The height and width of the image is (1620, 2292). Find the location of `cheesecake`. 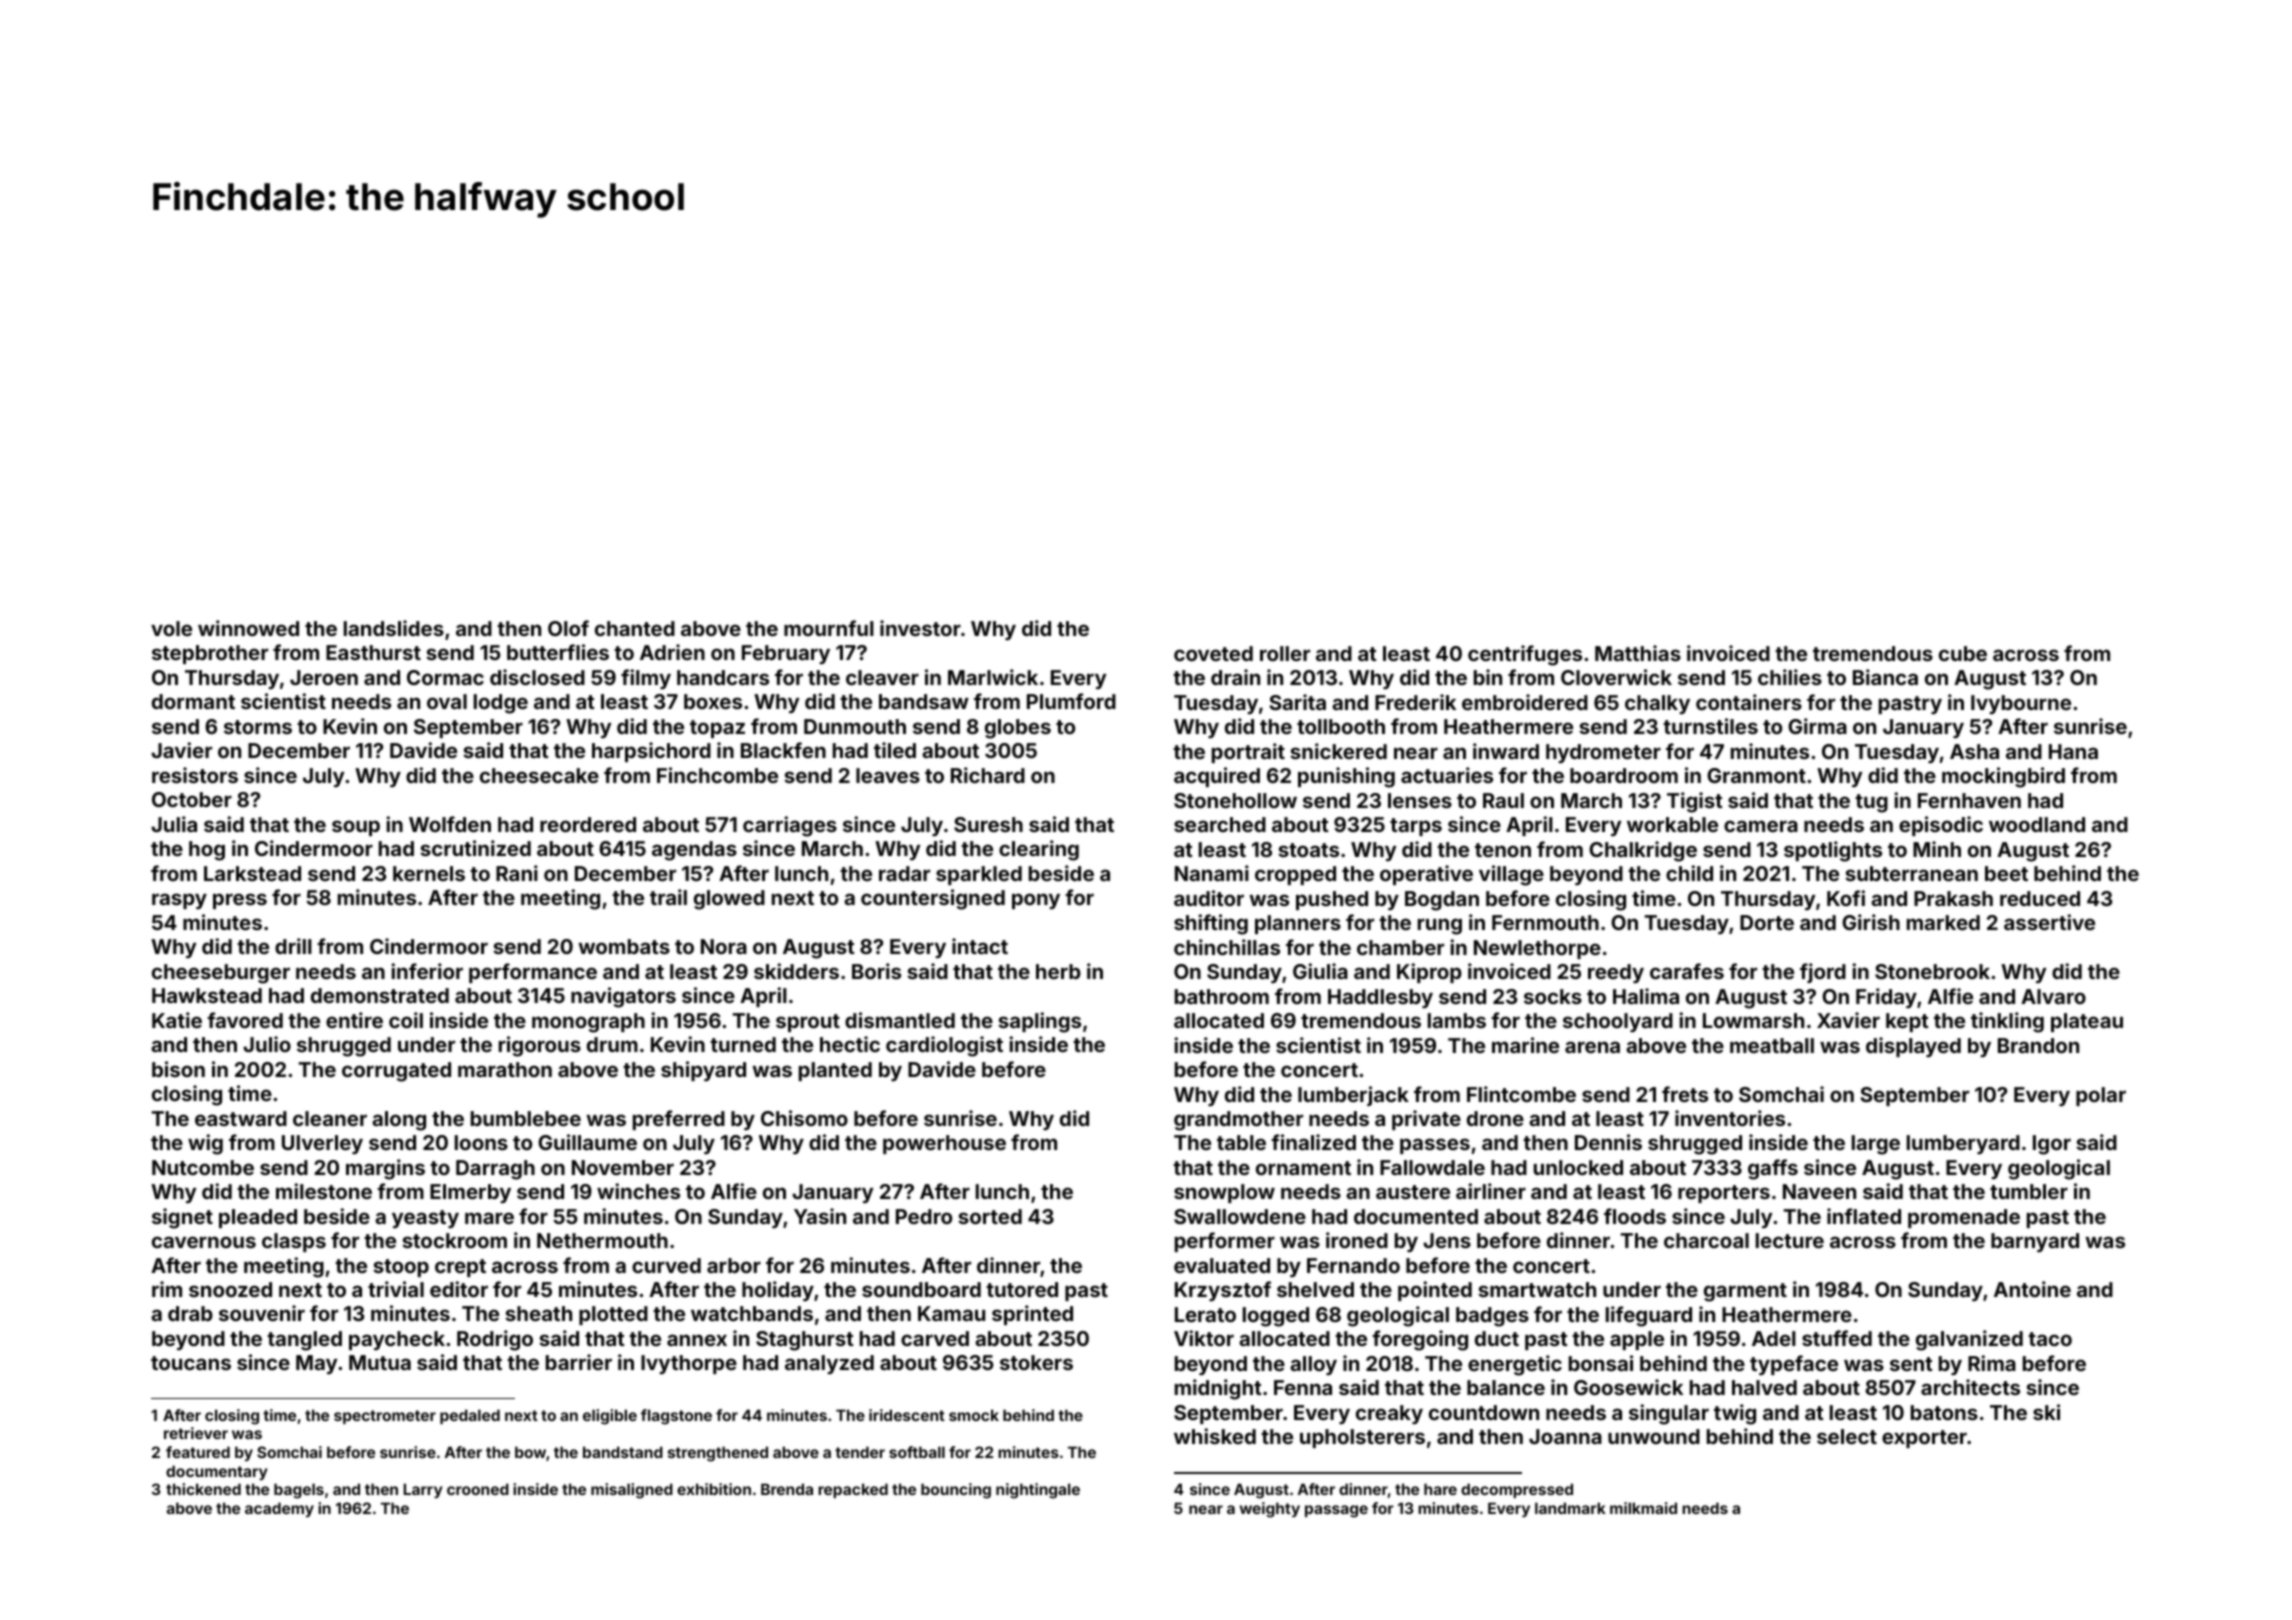

cheesecake is located at coordinates (539, 775).
